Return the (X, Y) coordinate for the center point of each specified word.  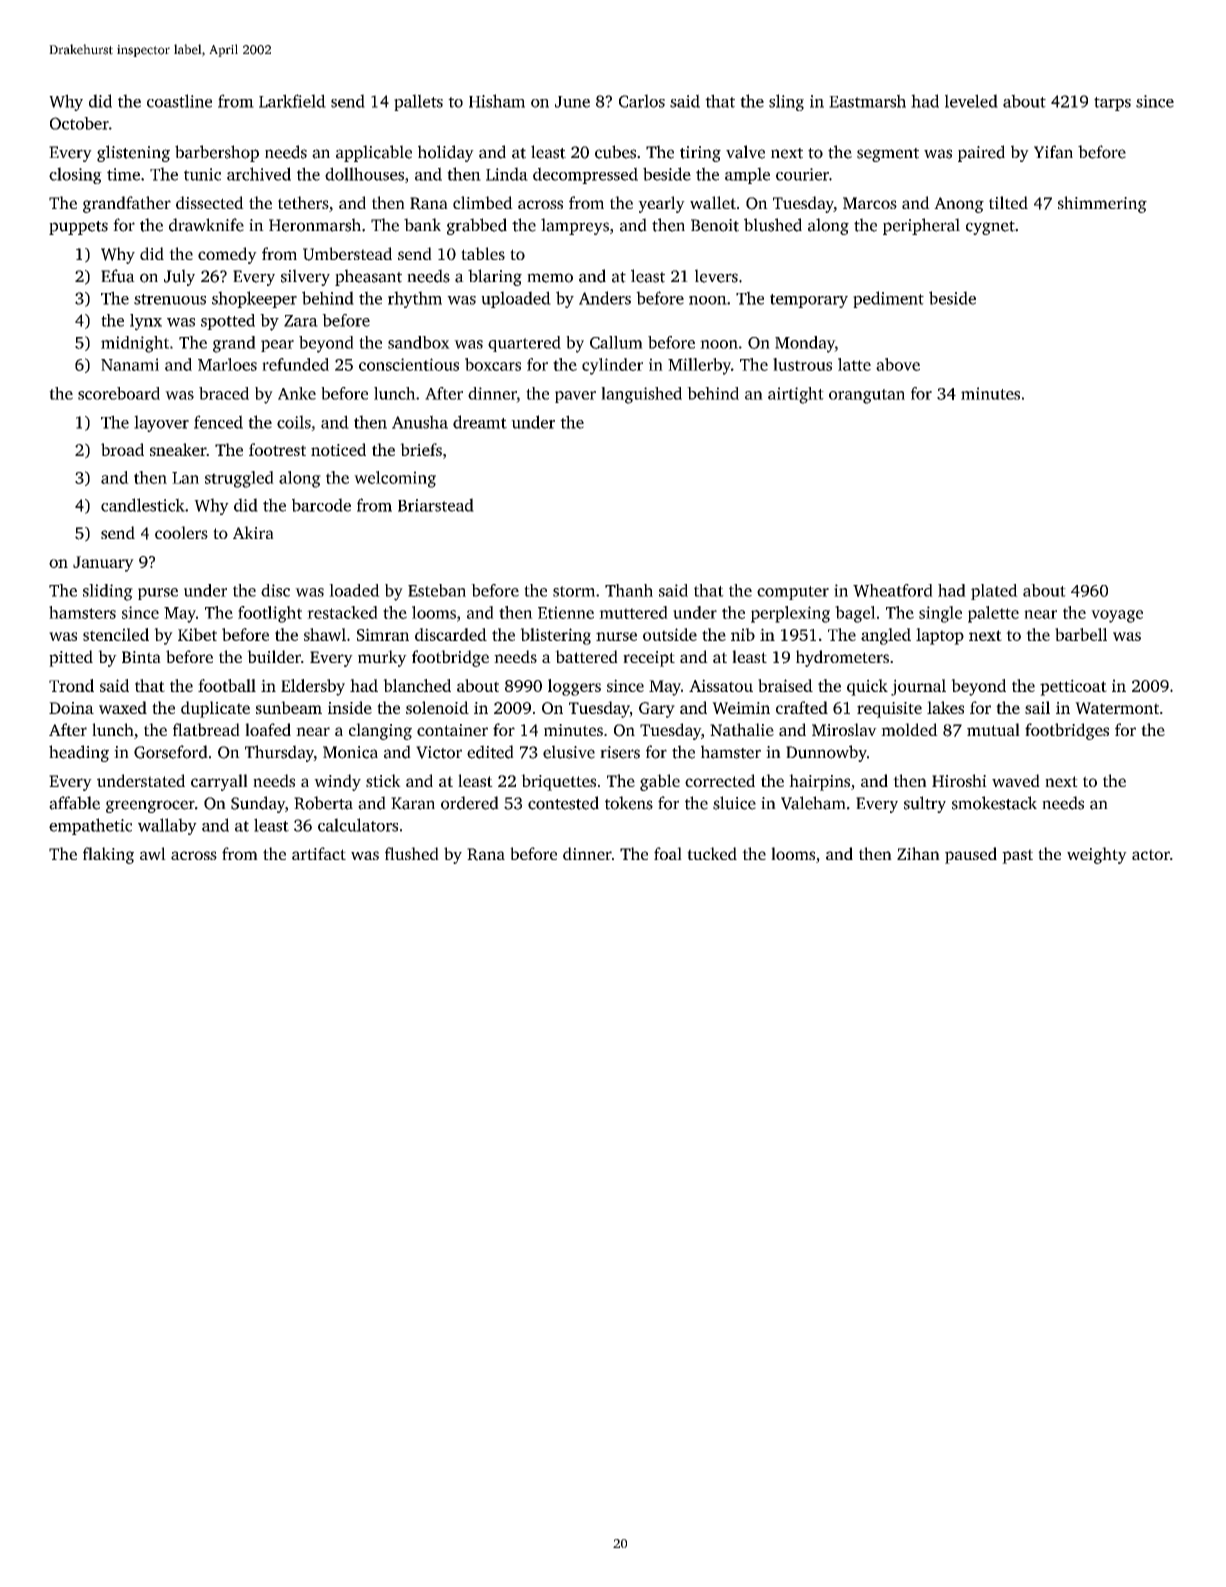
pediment (888, 299)
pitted (71, 658)
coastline (179, 101)
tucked (712, 853)
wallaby (167, 826)
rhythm (415, 299)
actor (1151, 854)
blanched (417, 685)
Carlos (642, 101)
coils (294, 422)
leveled (971, 101)
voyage (1117, 616)
